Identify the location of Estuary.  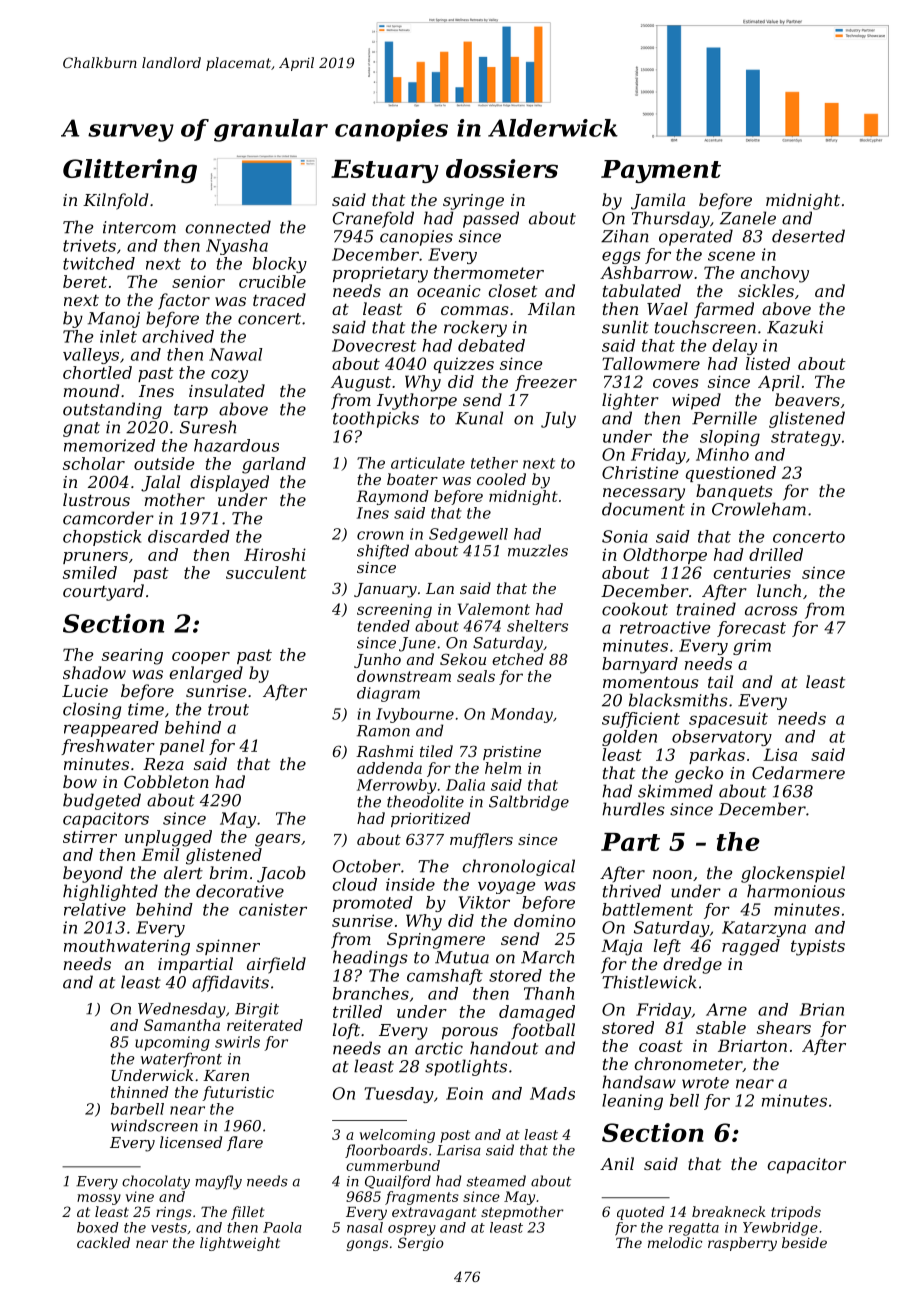
(385, 171).
